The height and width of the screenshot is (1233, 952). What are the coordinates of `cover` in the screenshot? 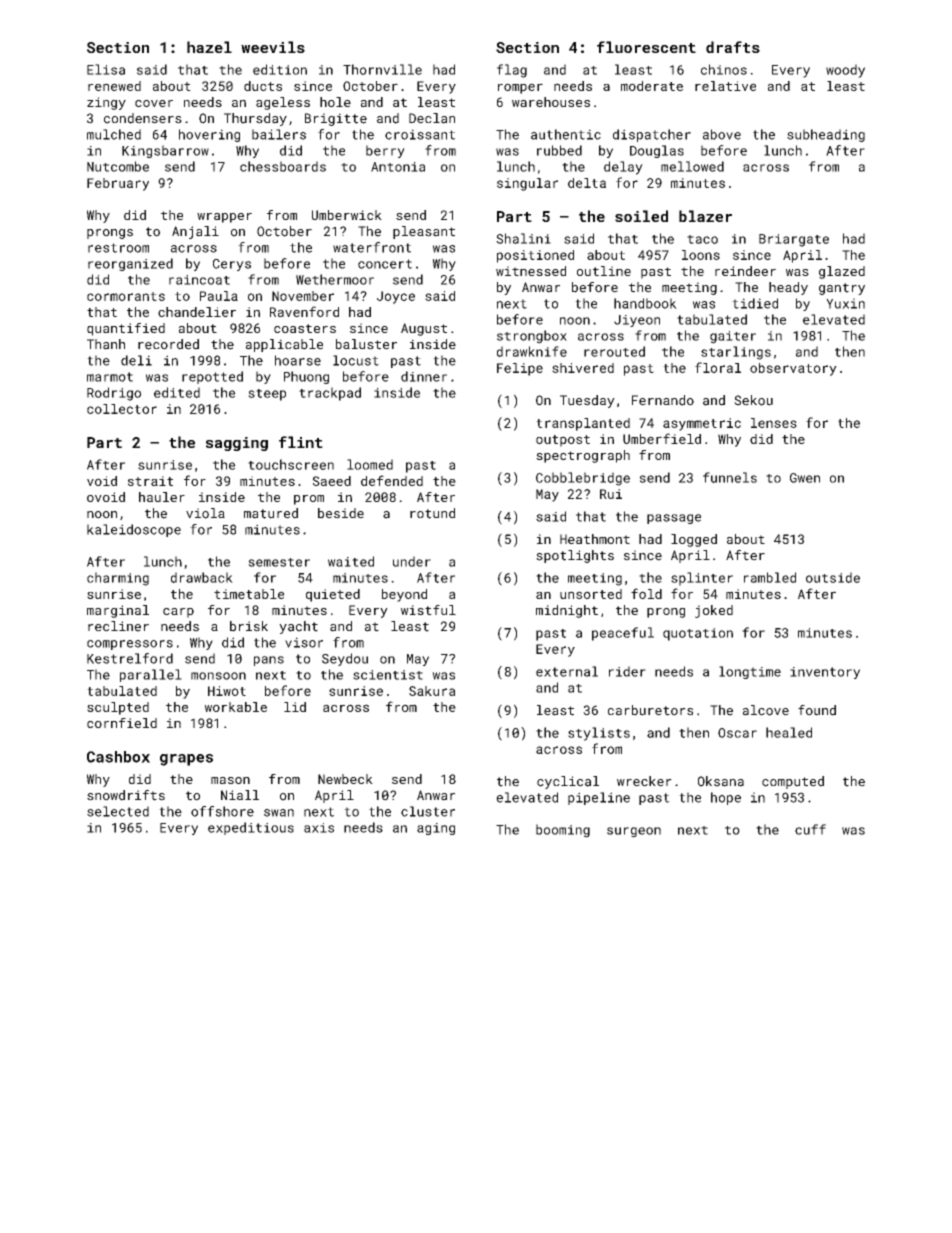 It's located at (154, 103).
